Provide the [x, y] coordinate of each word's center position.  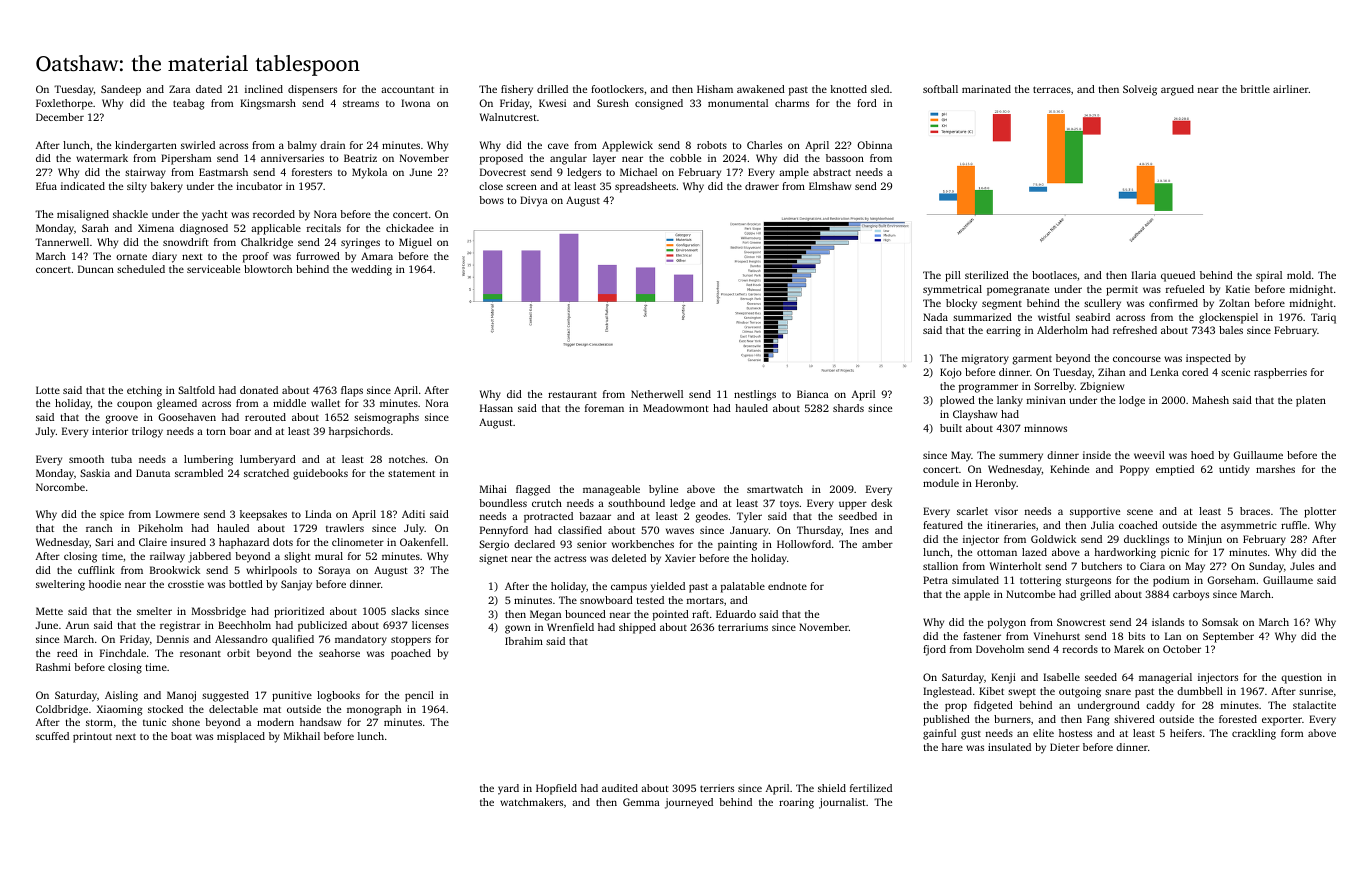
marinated [986, 89]
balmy [302, 146]
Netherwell [657, 394]
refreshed [1135, 330]
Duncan [96, 269]
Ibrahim [524, 641]
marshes [1275, 469]
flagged [533, 490]
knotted [848, 89]
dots [283, 542]
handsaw [320, 722]
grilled [1095, 595]
